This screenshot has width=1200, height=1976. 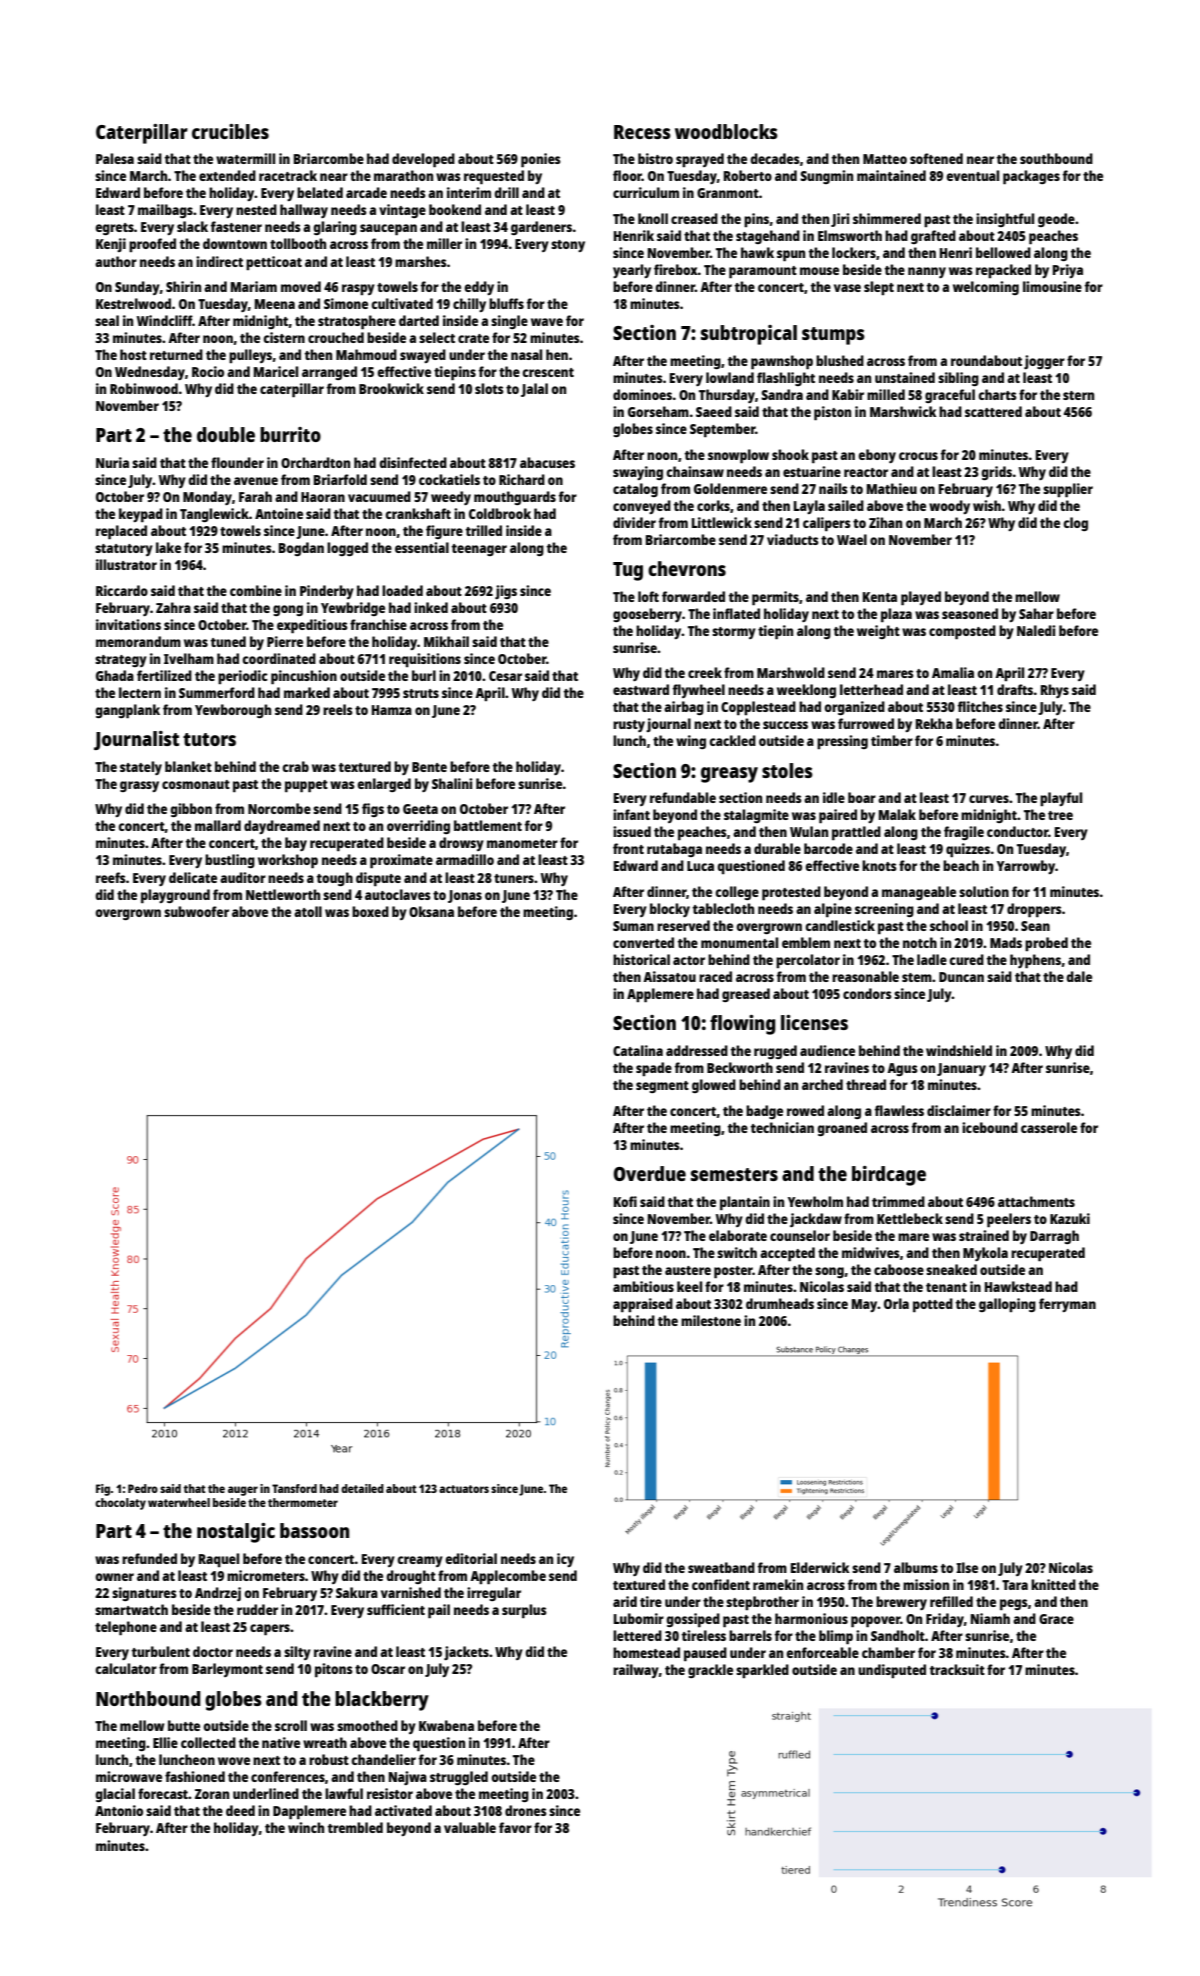 What do you see at coordinates (1056, 158) in the screenshot?
I see `southbound` at bounding box center [1056, 158].
